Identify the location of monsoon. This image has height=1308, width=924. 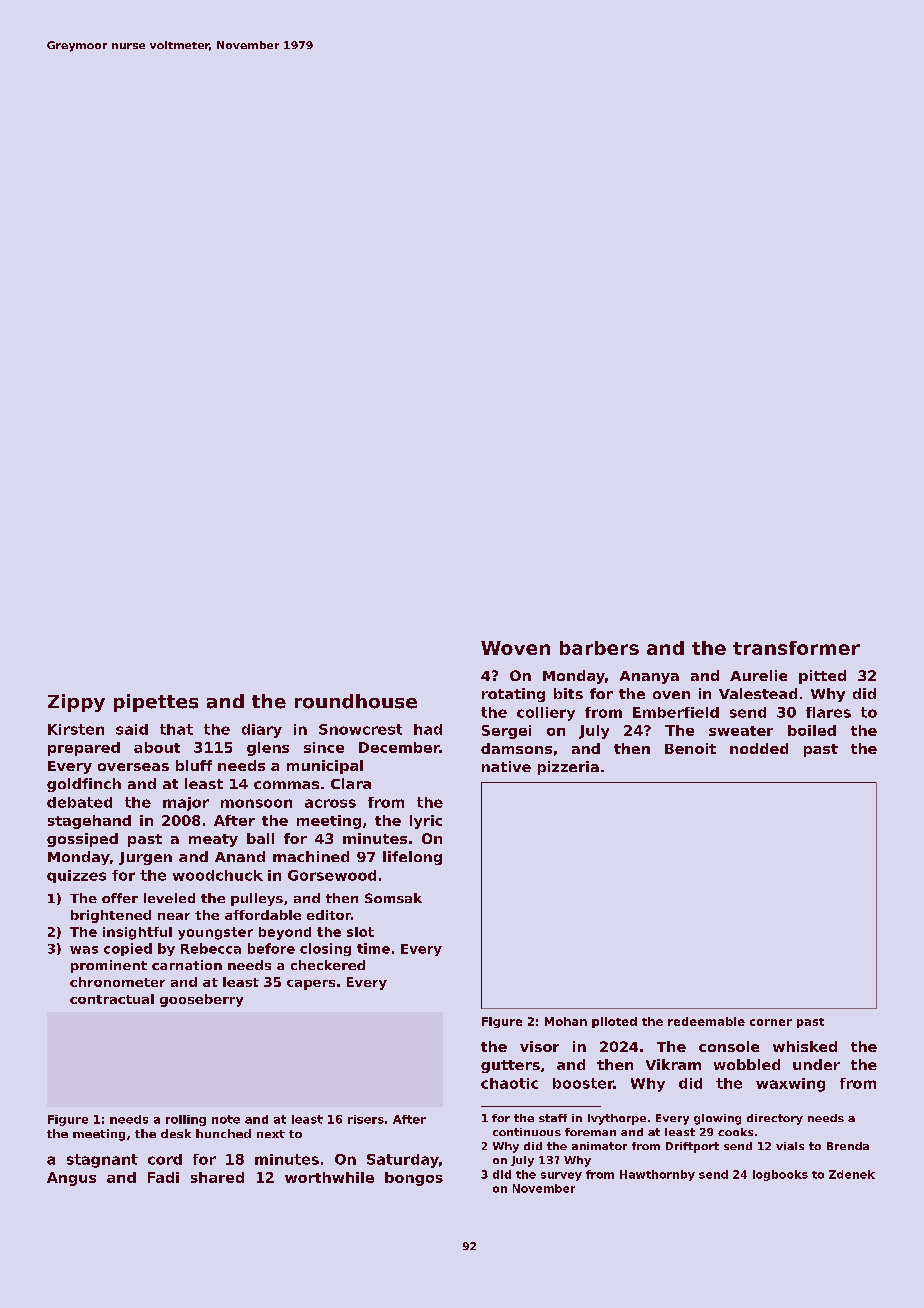
(256, 803).
